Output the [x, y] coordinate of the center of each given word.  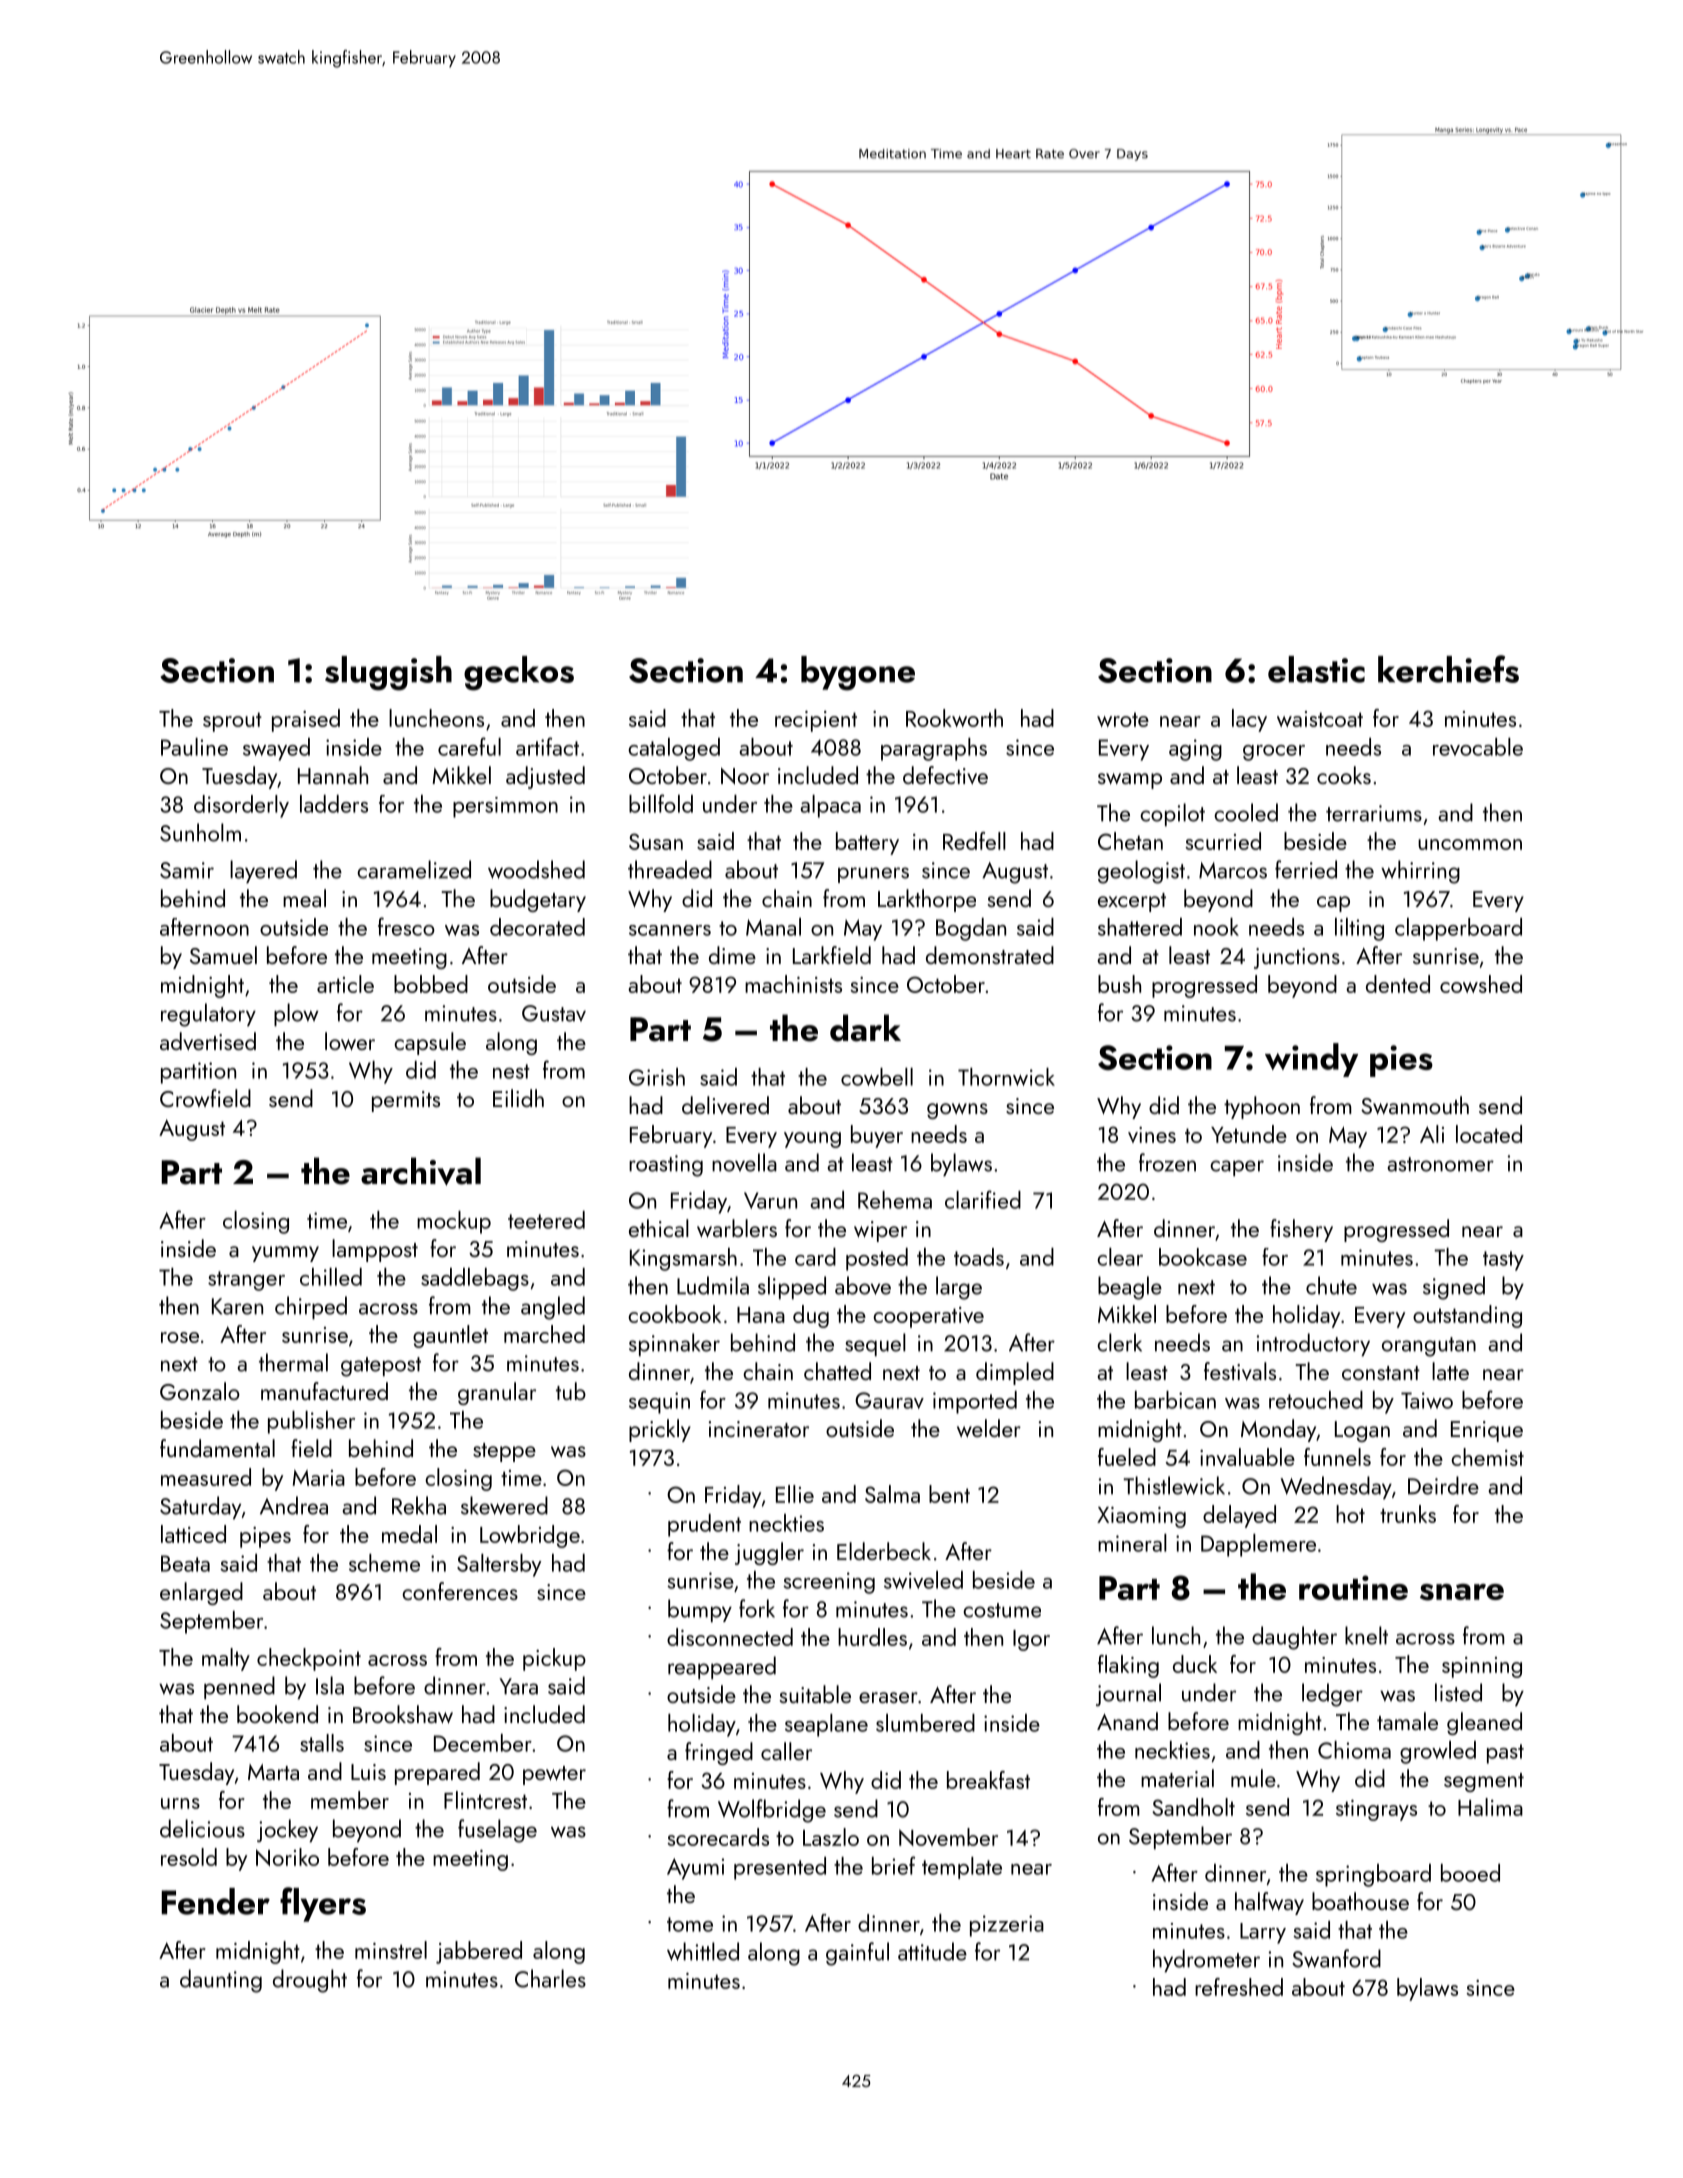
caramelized [414, 869]
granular [497, 1393]
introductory [1313, 1344]
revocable [1478, 747]
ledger [1332, 1695]
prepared [437, 1773]
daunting [221, 1981]
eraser [888, 1697]
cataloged [674, 749]
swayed [276, 749]
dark [865, 1028]
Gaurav [889, 1400]
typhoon [1262, 1107]
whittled [703, 1951]
